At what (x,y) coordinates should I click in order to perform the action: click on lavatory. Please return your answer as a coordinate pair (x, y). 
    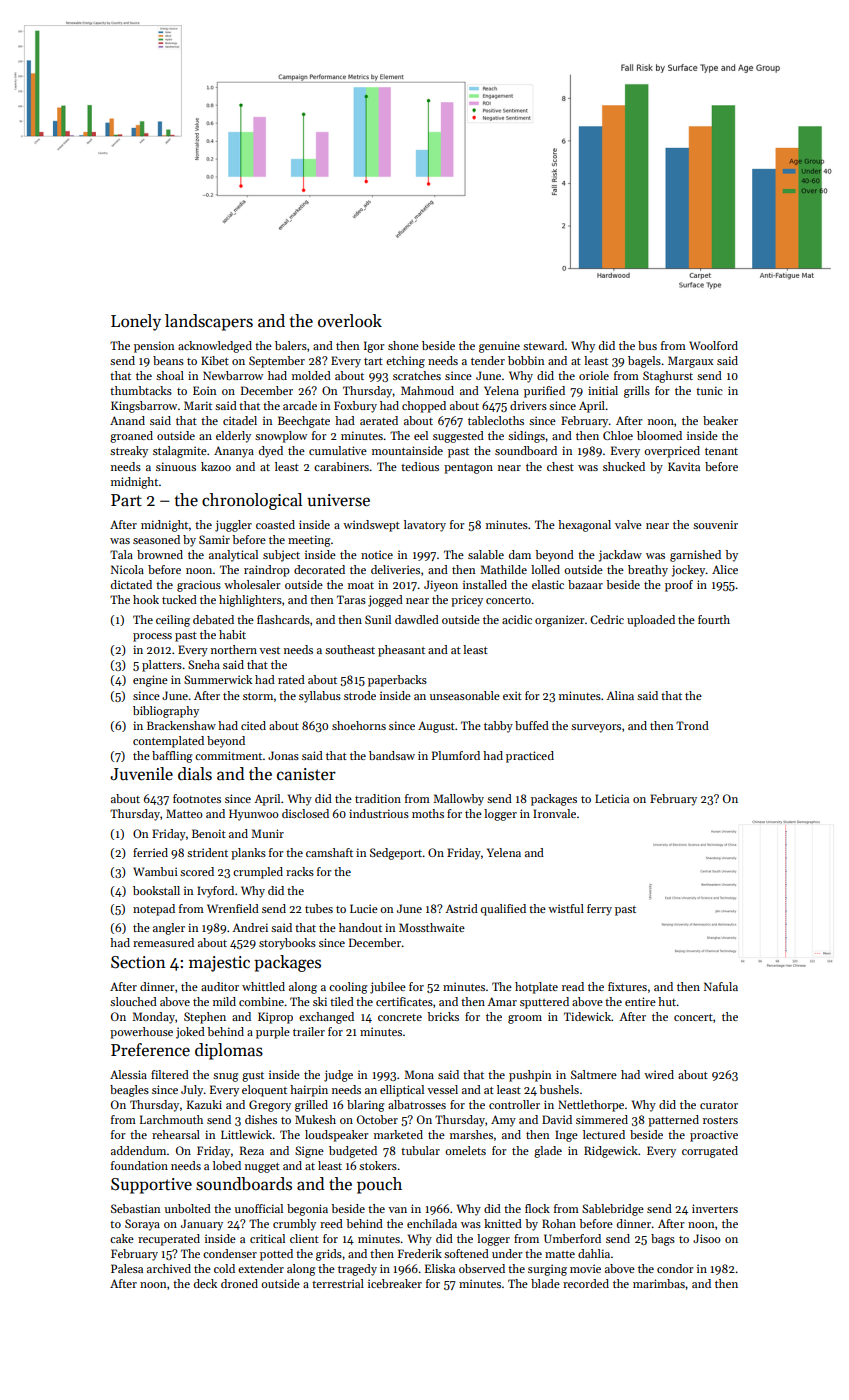
    Looking at the image, I should click on (425, 526).
